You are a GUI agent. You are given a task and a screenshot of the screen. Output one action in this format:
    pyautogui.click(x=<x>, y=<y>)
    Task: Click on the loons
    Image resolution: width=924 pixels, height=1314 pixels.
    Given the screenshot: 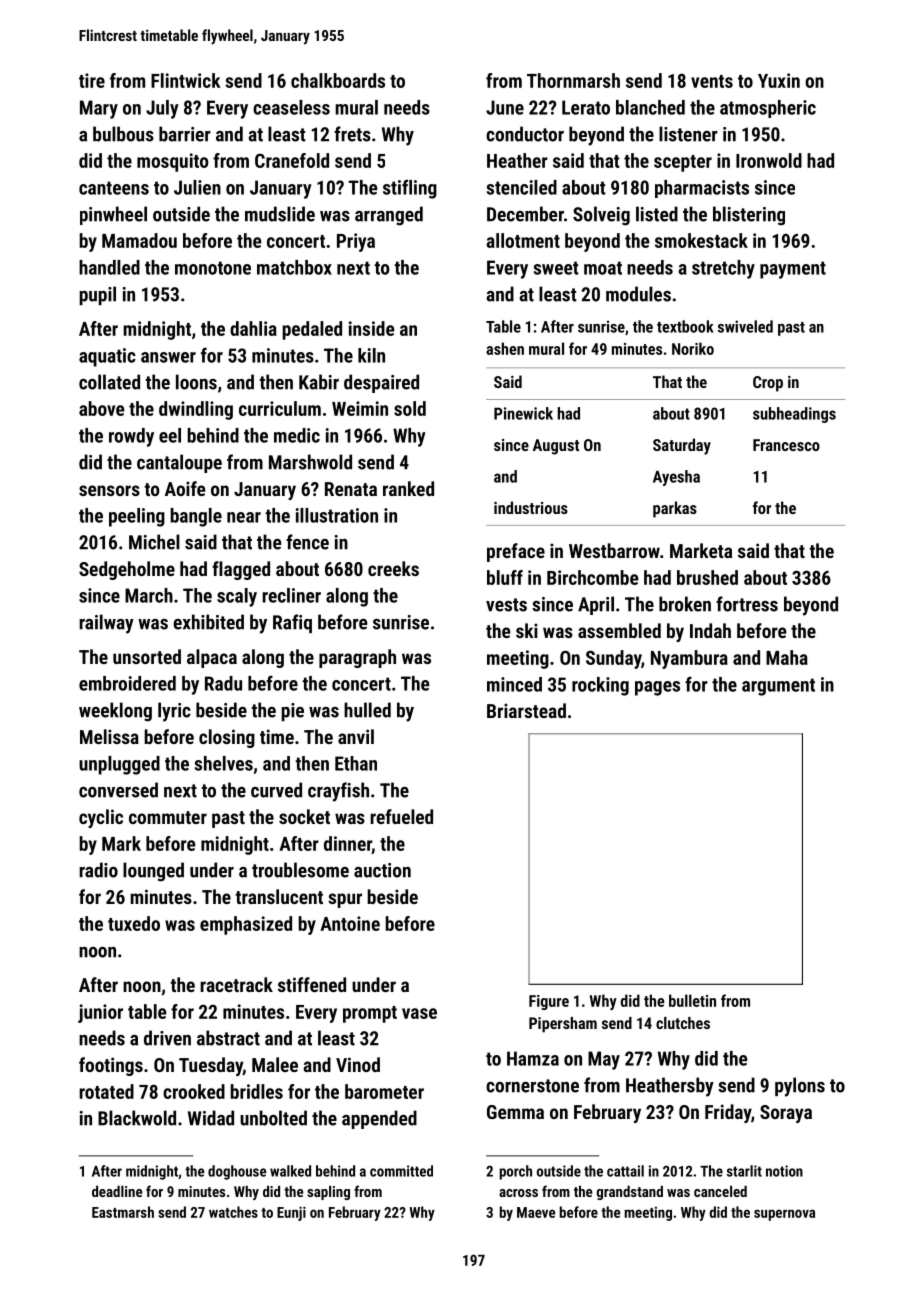 What is the action you would take?
    pyautogui.click(x=196, y=382)
